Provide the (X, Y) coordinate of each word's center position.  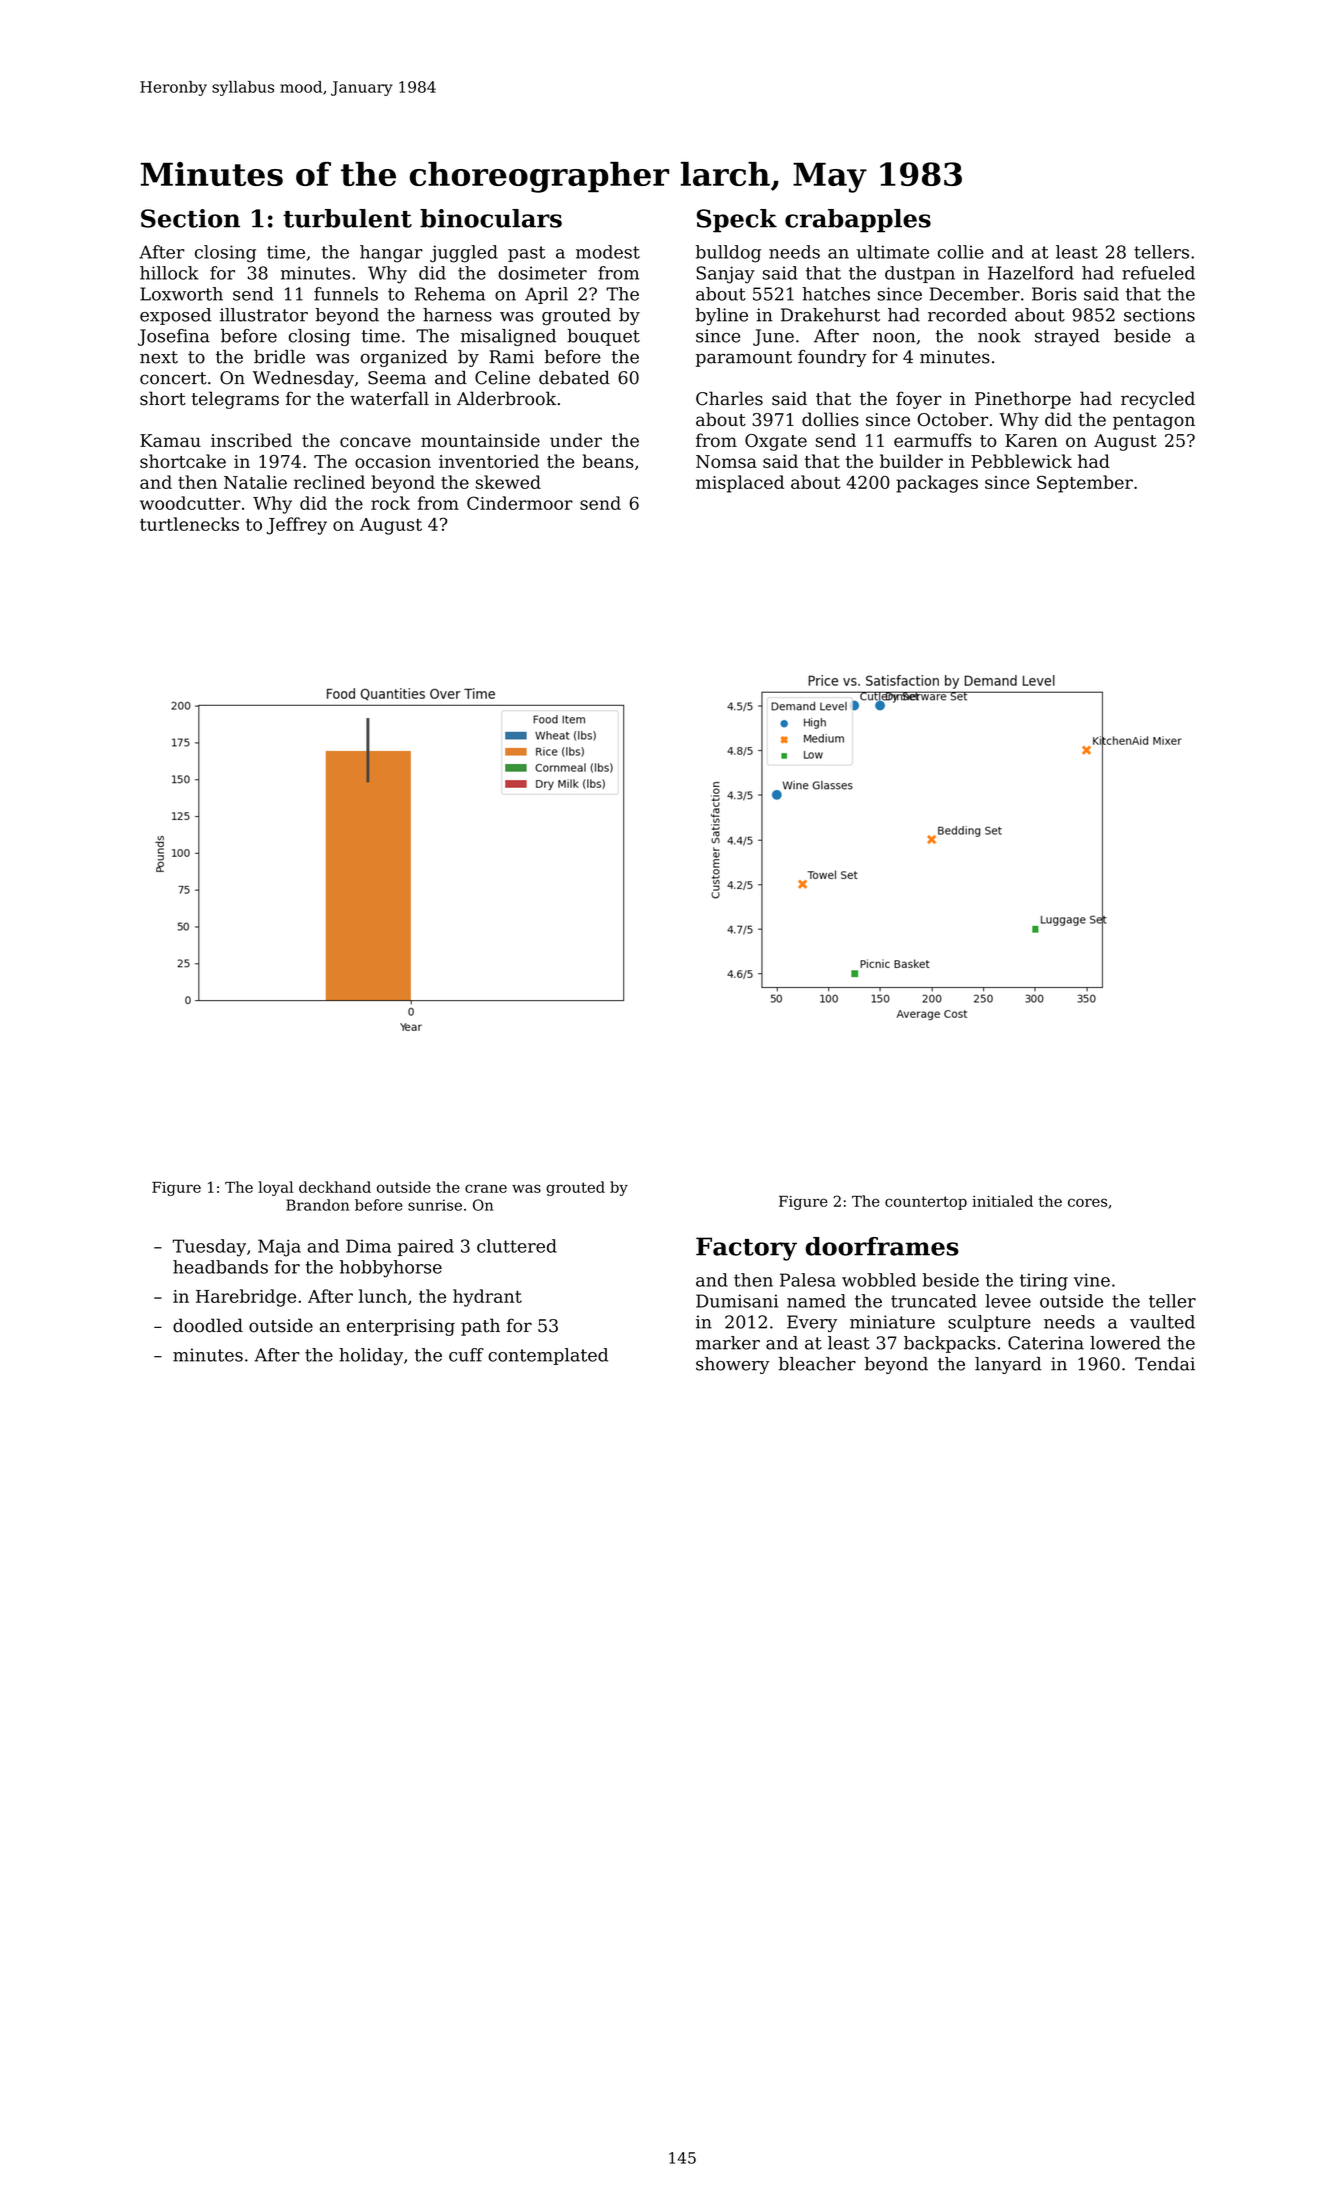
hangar (391, 254)
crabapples (858, 221)
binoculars (491, 218)
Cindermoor (520, 503)
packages (937, 484)
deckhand (335, 1187)
